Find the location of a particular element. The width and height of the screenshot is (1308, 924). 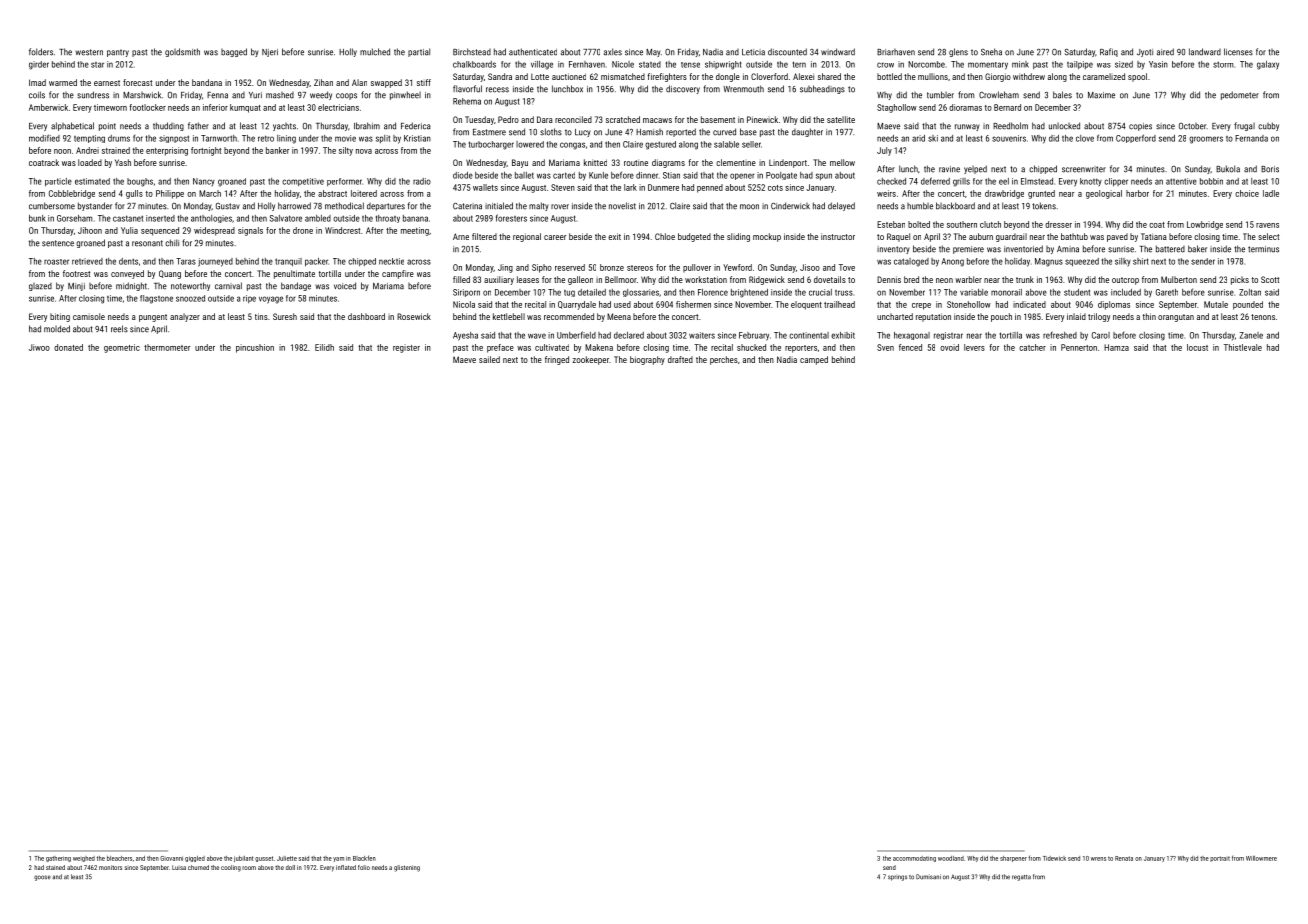

perches is located at coordinates (724, 360).
